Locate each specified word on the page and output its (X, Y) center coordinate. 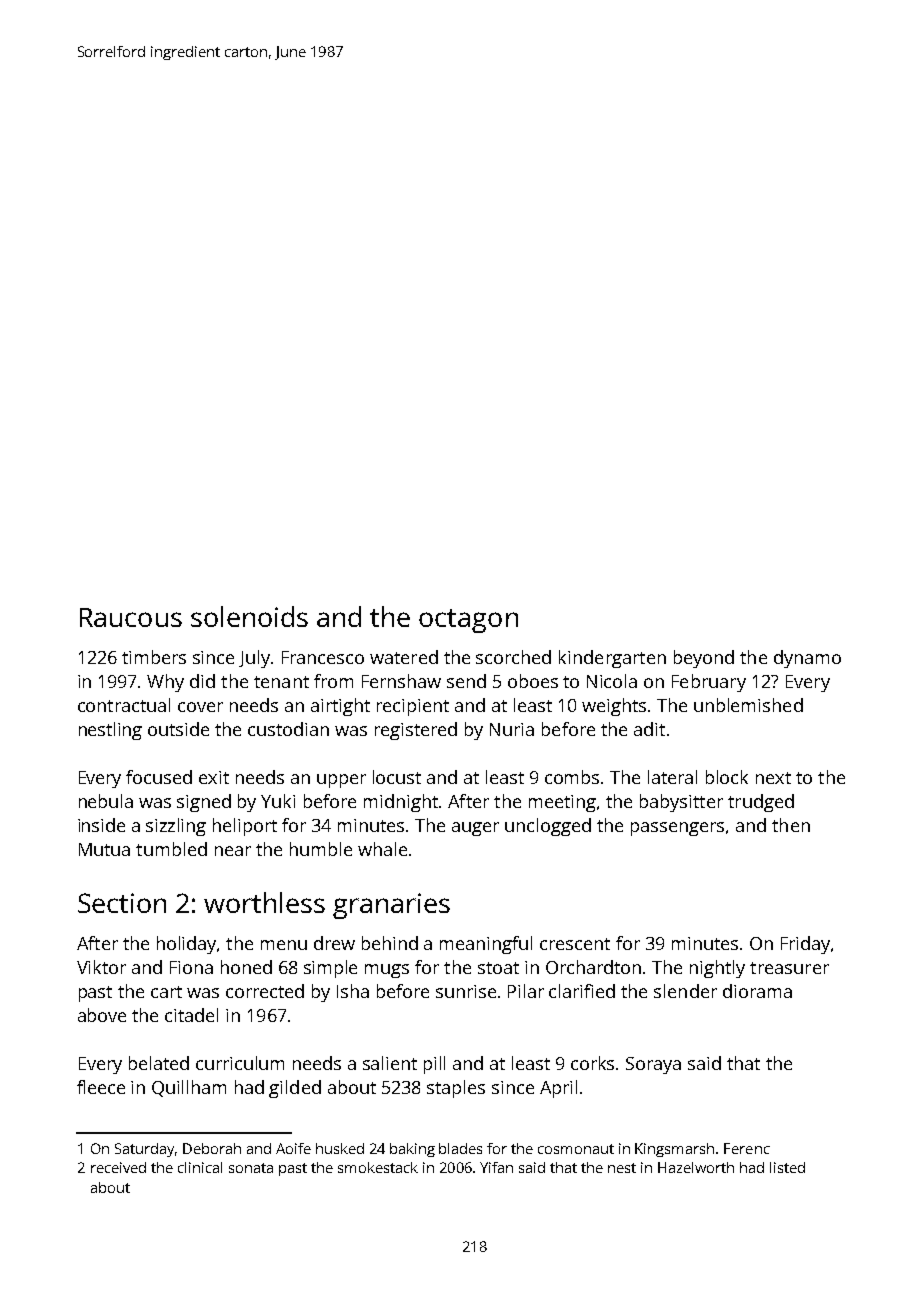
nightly (717, 969)
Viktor (101, 967)
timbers (154, 657)
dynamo (807, 659)
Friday (805, 945)
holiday (186, 945)
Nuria (512, 729)
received (118, 1167)
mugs (387, 971)
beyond (704, 659)
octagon (468, 621)
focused (159, 777)
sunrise (466, 991)
